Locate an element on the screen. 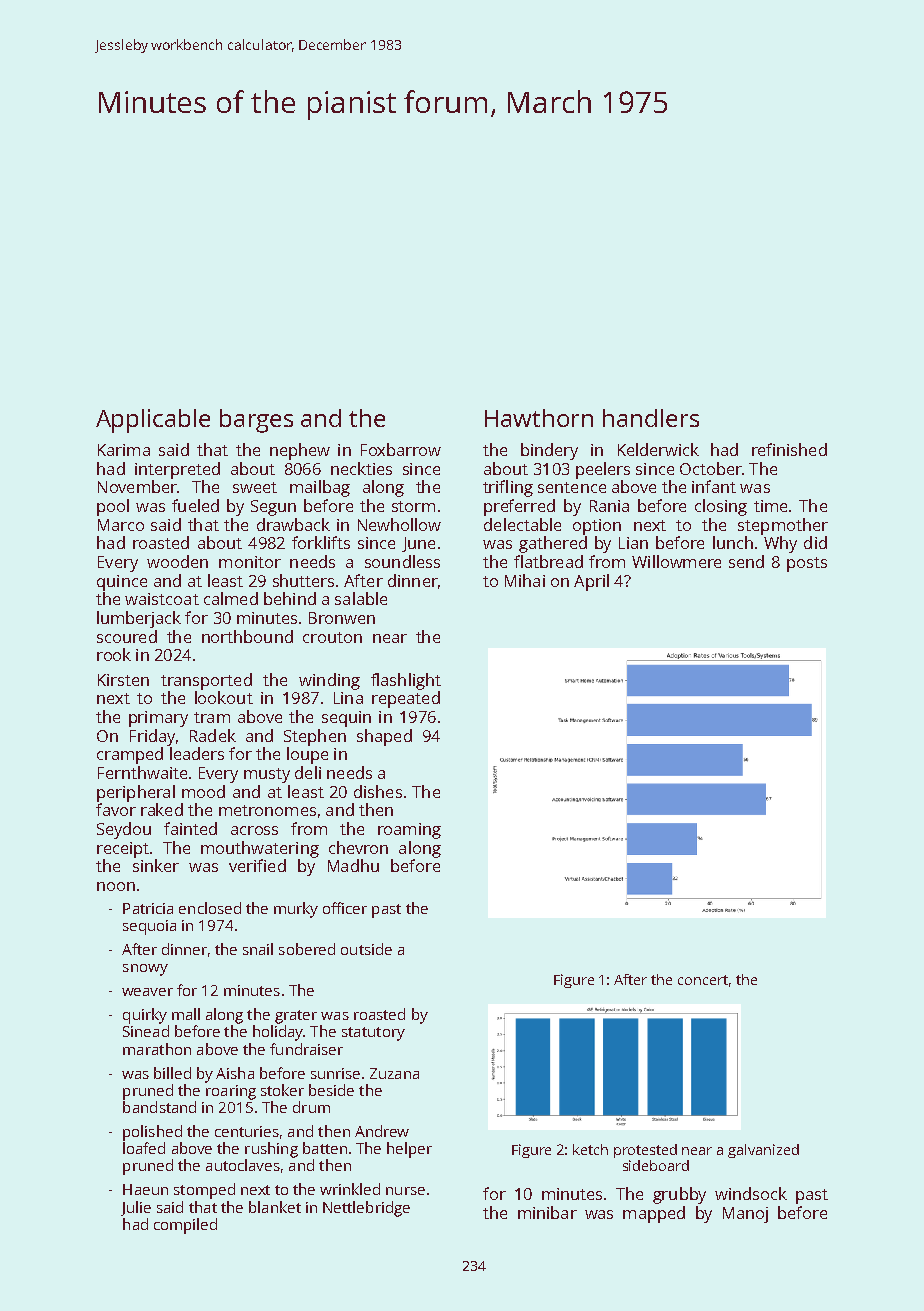 Image resolution: width=924 pixels, height=1311 pixels. Applicable is located at coordinates (153, 421).
